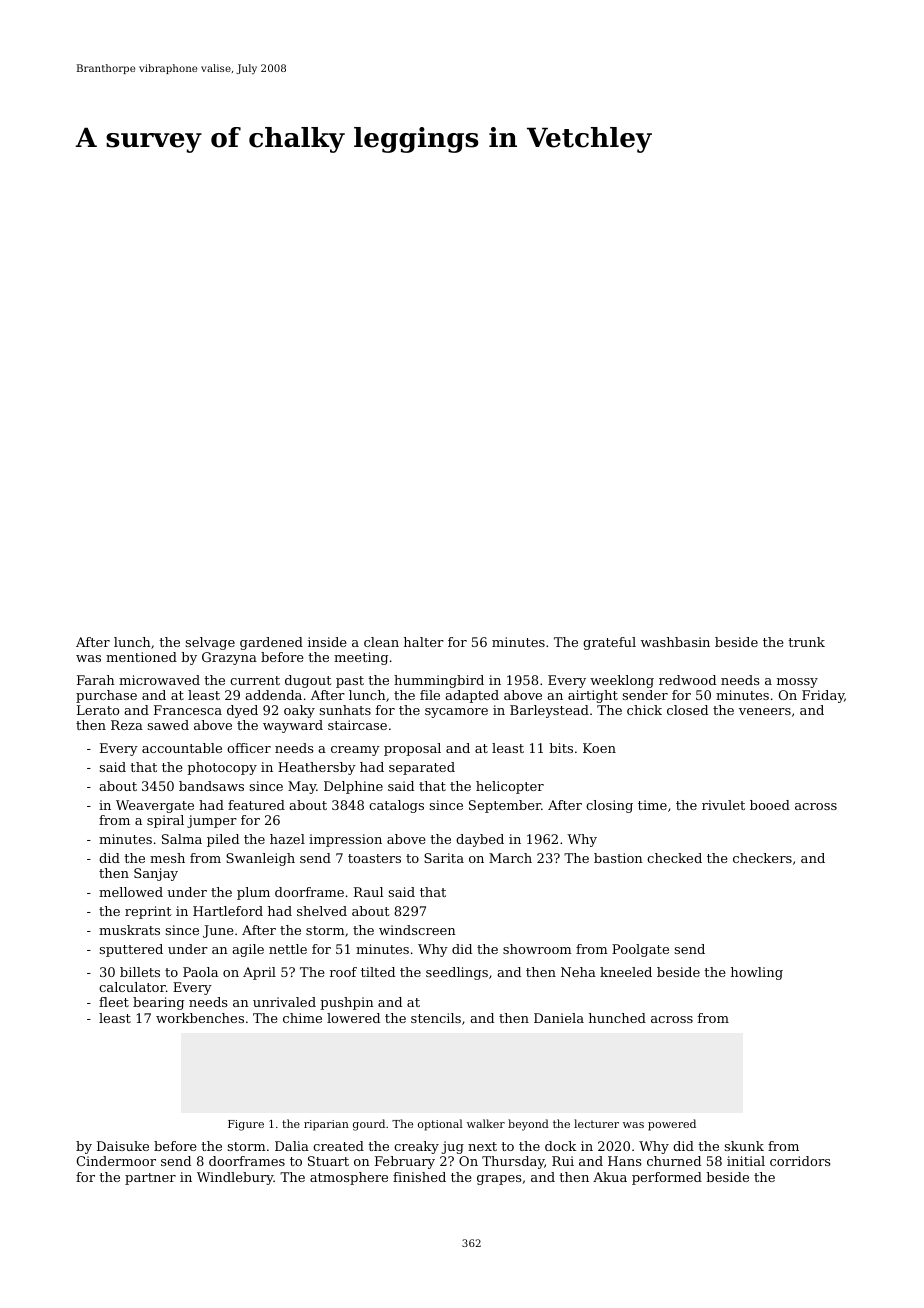 This image has width=924, height=1308. What do you see at coordinates (757, 973) in the image?
I see `howling` at bounding box center [757, 973].
